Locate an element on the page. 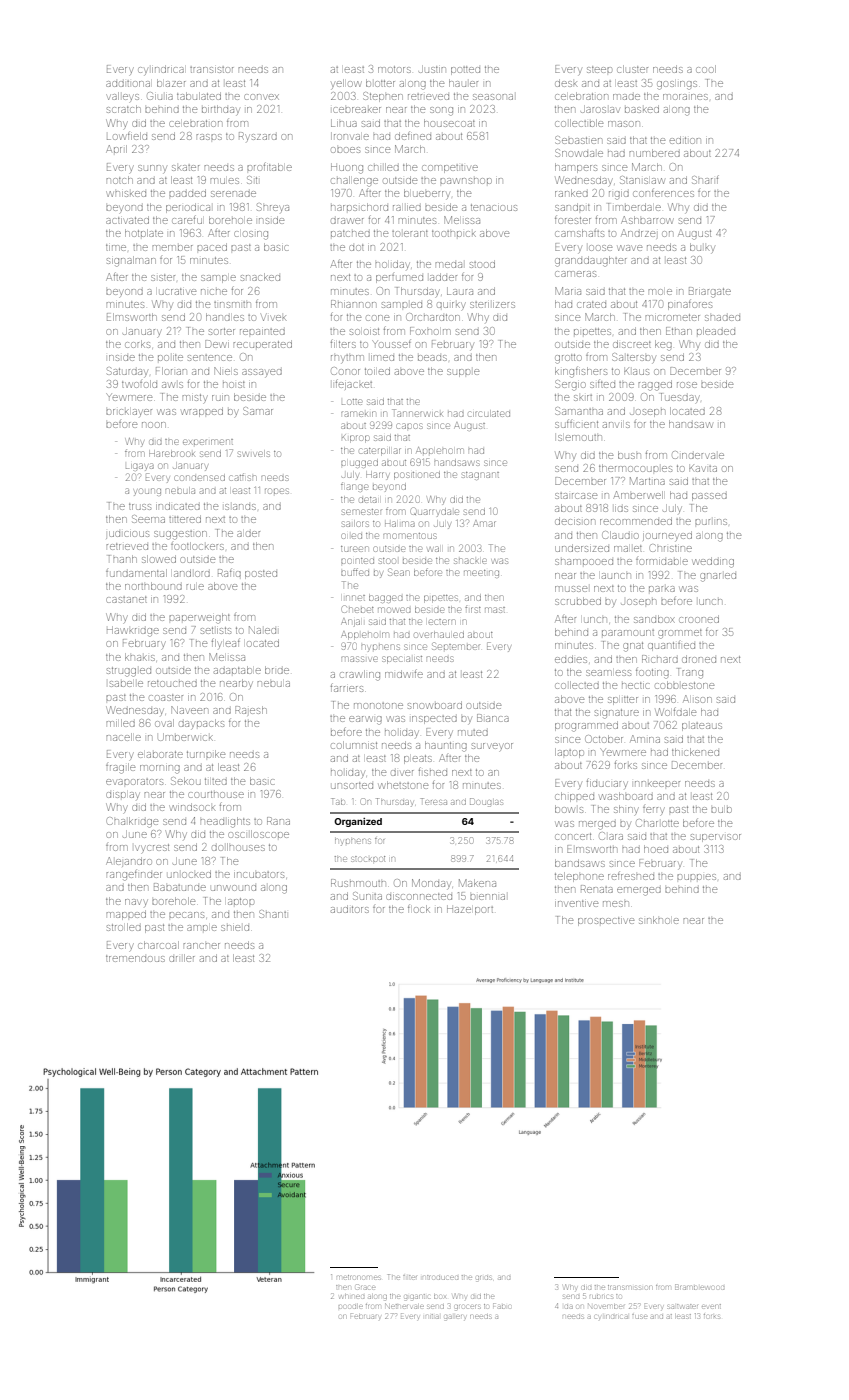  stood is located at coordinates (482, 264).
